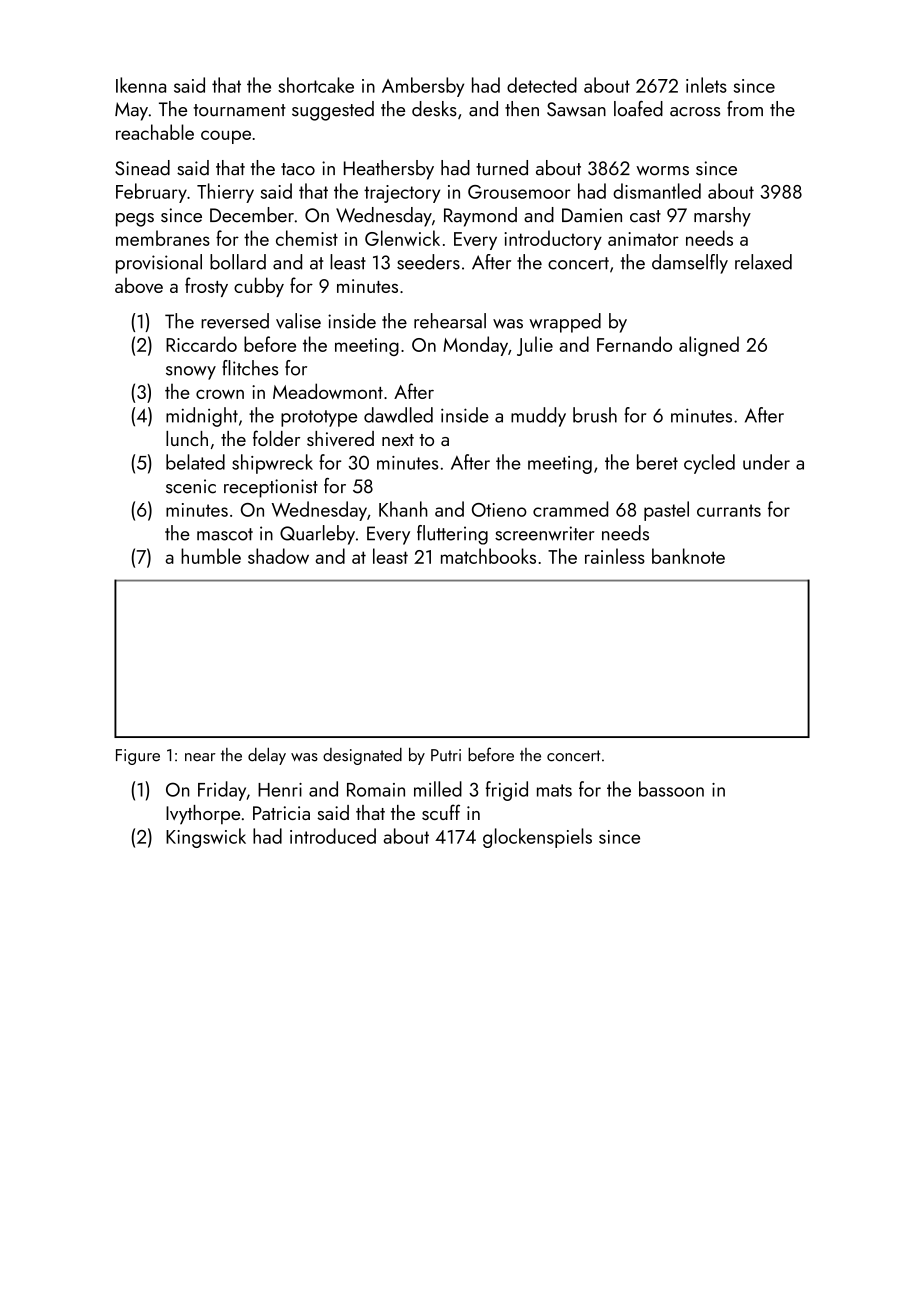 The width and height of the image is (924, 1314). Describe the element at coordinates (276, 438) in the image. I see `folder` at that location.
